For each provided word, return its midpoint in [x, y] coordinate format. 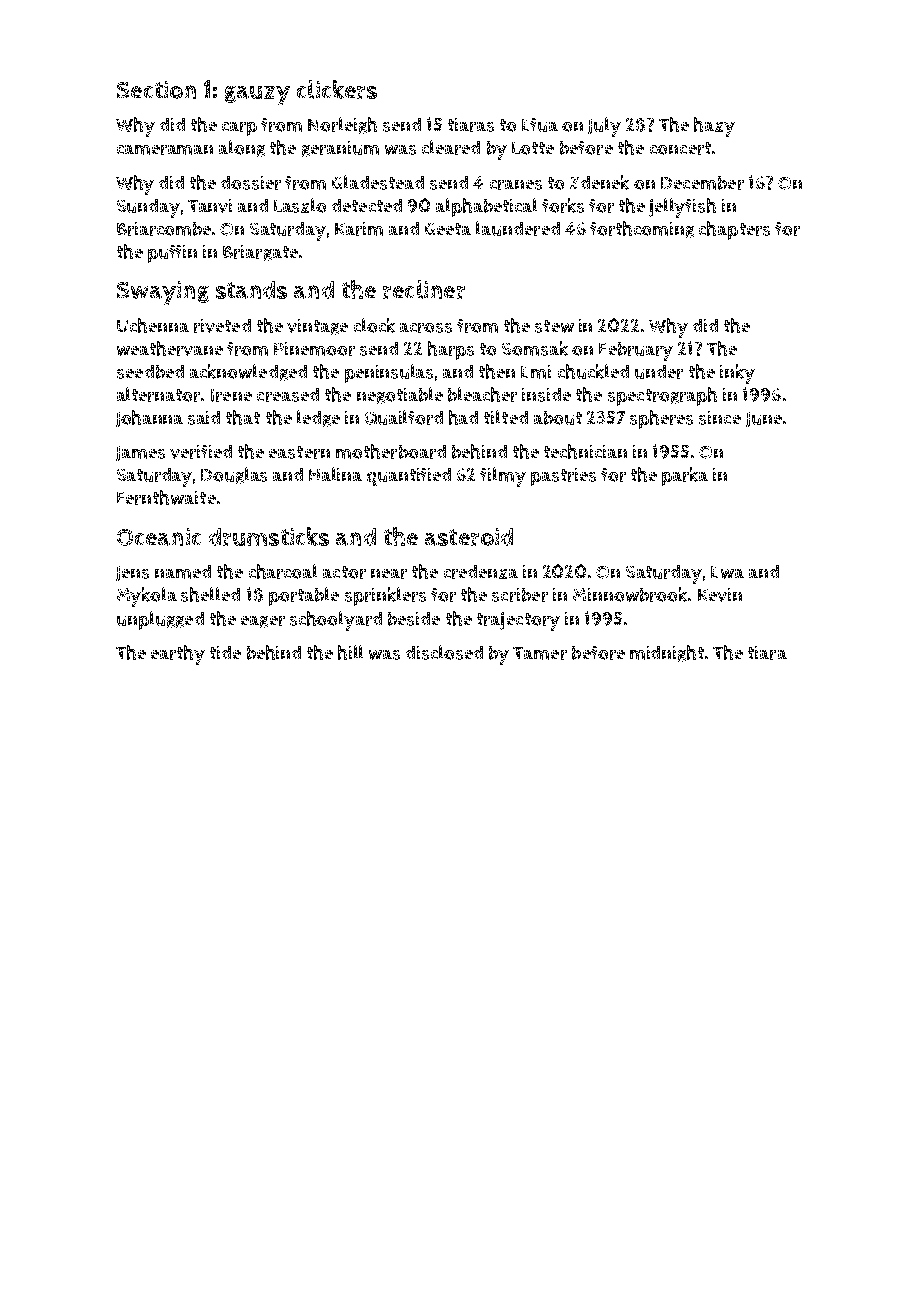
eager [263, 622]
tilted [506, 417]
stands [251, 290]
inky [737, 374]
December [702, 183]
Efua [540, 125]
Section [156, 90]
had [463, 417]
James [140, 453]
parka [685, 476]
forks [563, 205]
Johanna [149, 418]
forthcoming [642, 229]
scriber [520, 595]
